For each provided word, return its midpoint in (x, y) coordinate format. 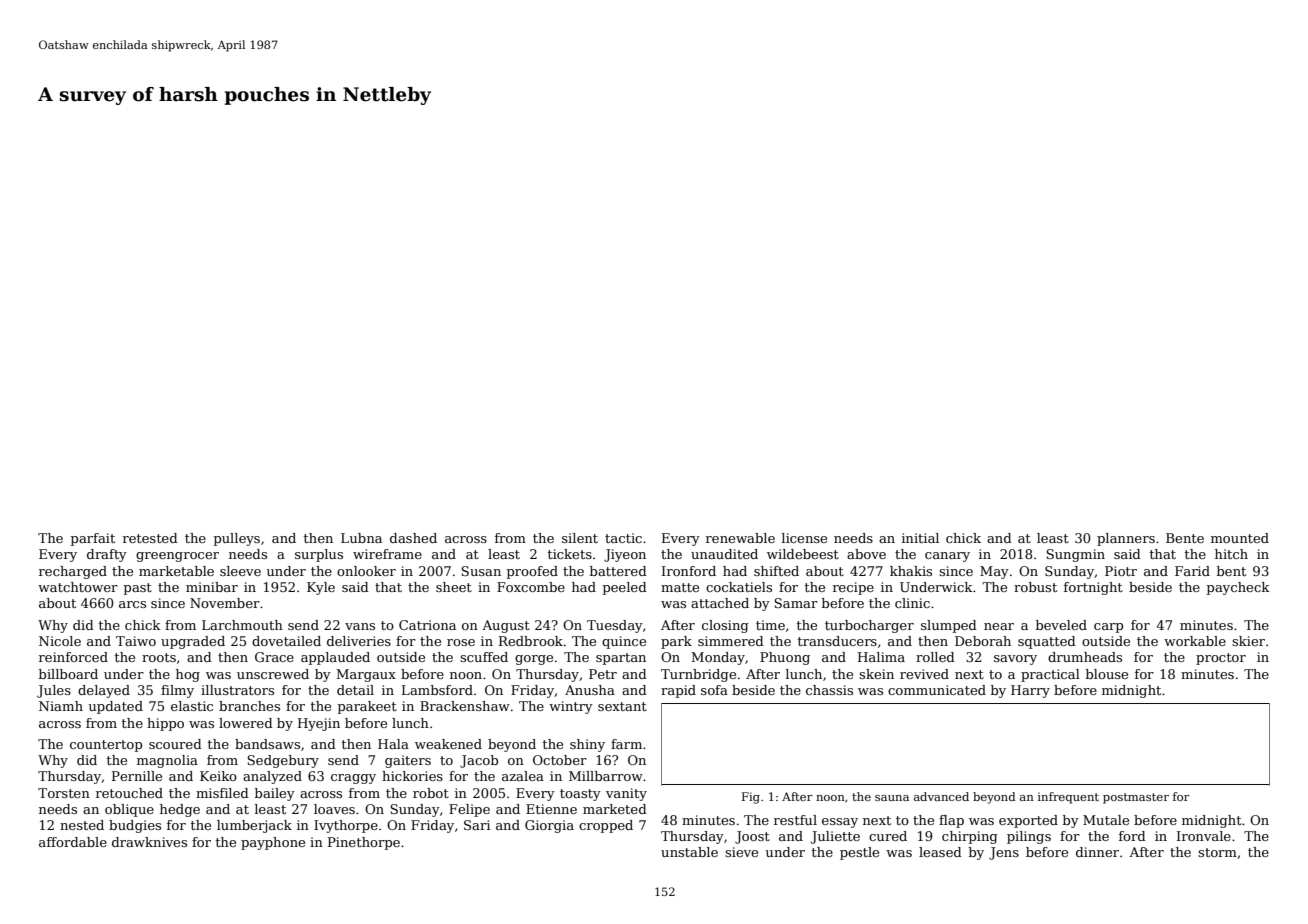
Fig (751, 798)
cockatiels (739, 587)
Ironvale (1204, 836)
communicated (937, 690)
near (999, 626)
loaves (334, 809)
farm (626, 744)
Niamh (61, 706)
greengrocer (177, 557)
